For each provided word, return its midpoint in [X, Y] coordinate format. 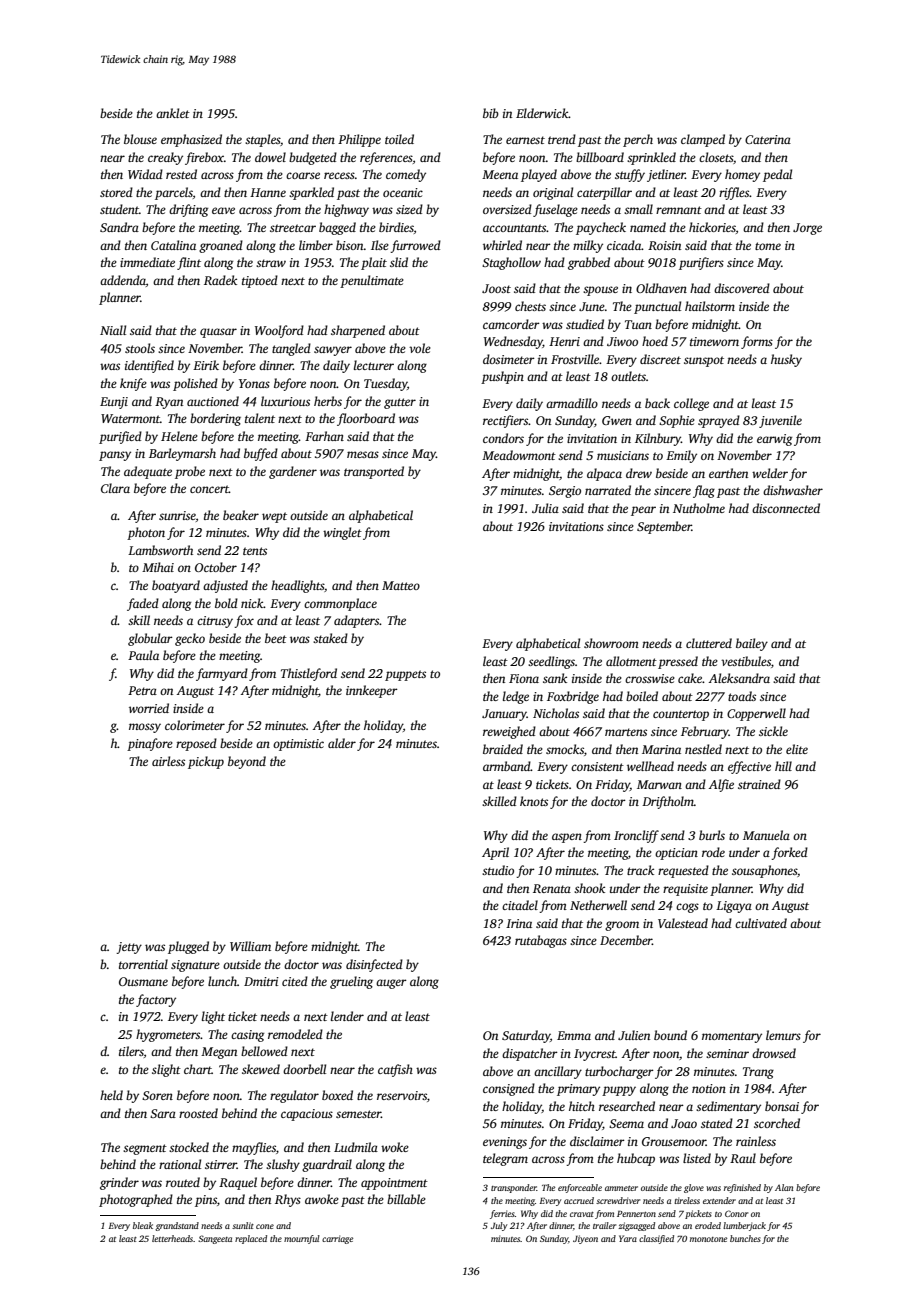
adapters [356, 621]
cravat [582, 1214]
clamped [703, 140]
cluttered [709, 643]
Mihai [158, 567]
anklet [173, 113]
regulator [294, 1096]
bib [491, 113]
